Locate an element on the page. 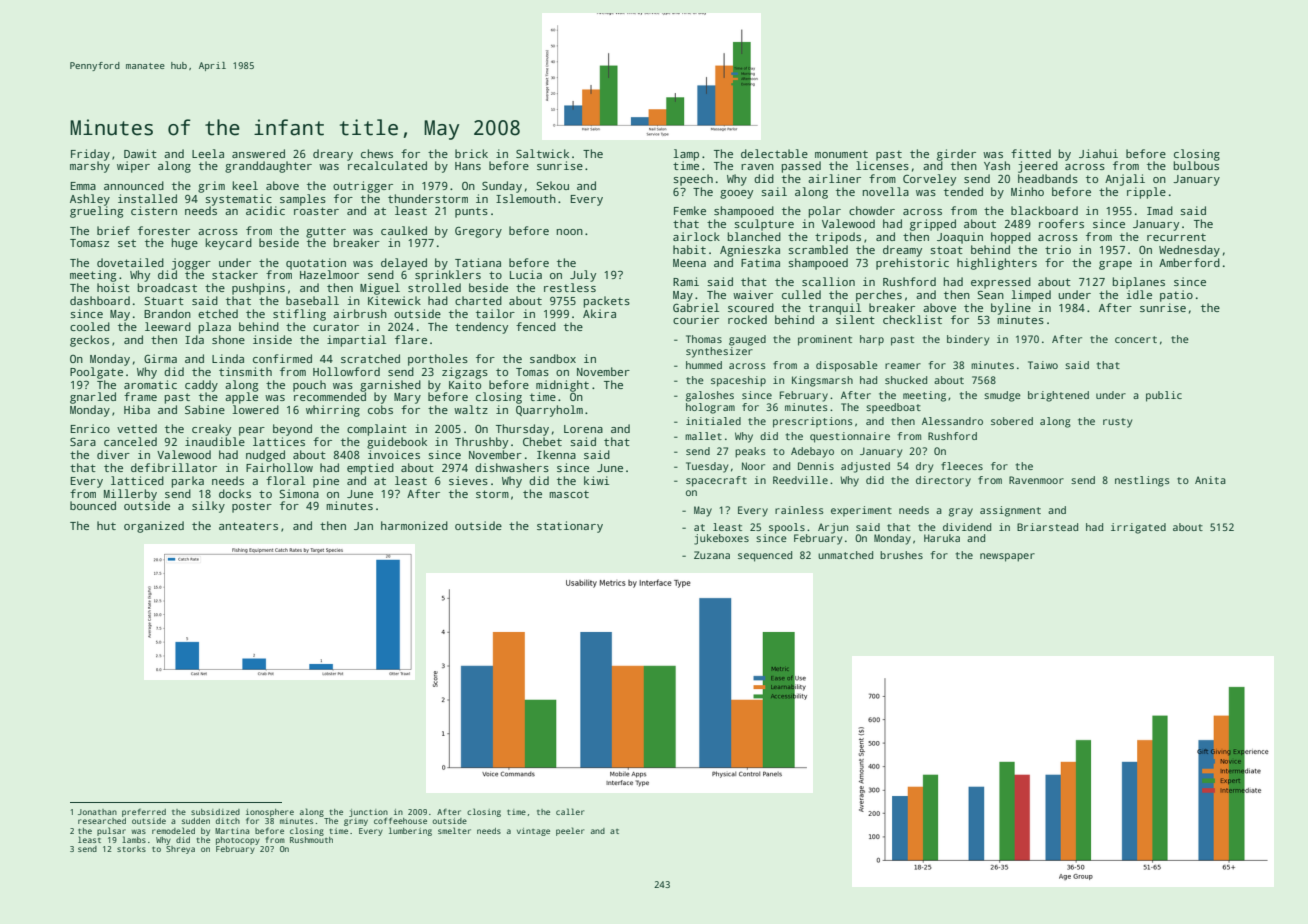 This image has width=1308, height=924. limped is located at coordinates (1031, 296).
